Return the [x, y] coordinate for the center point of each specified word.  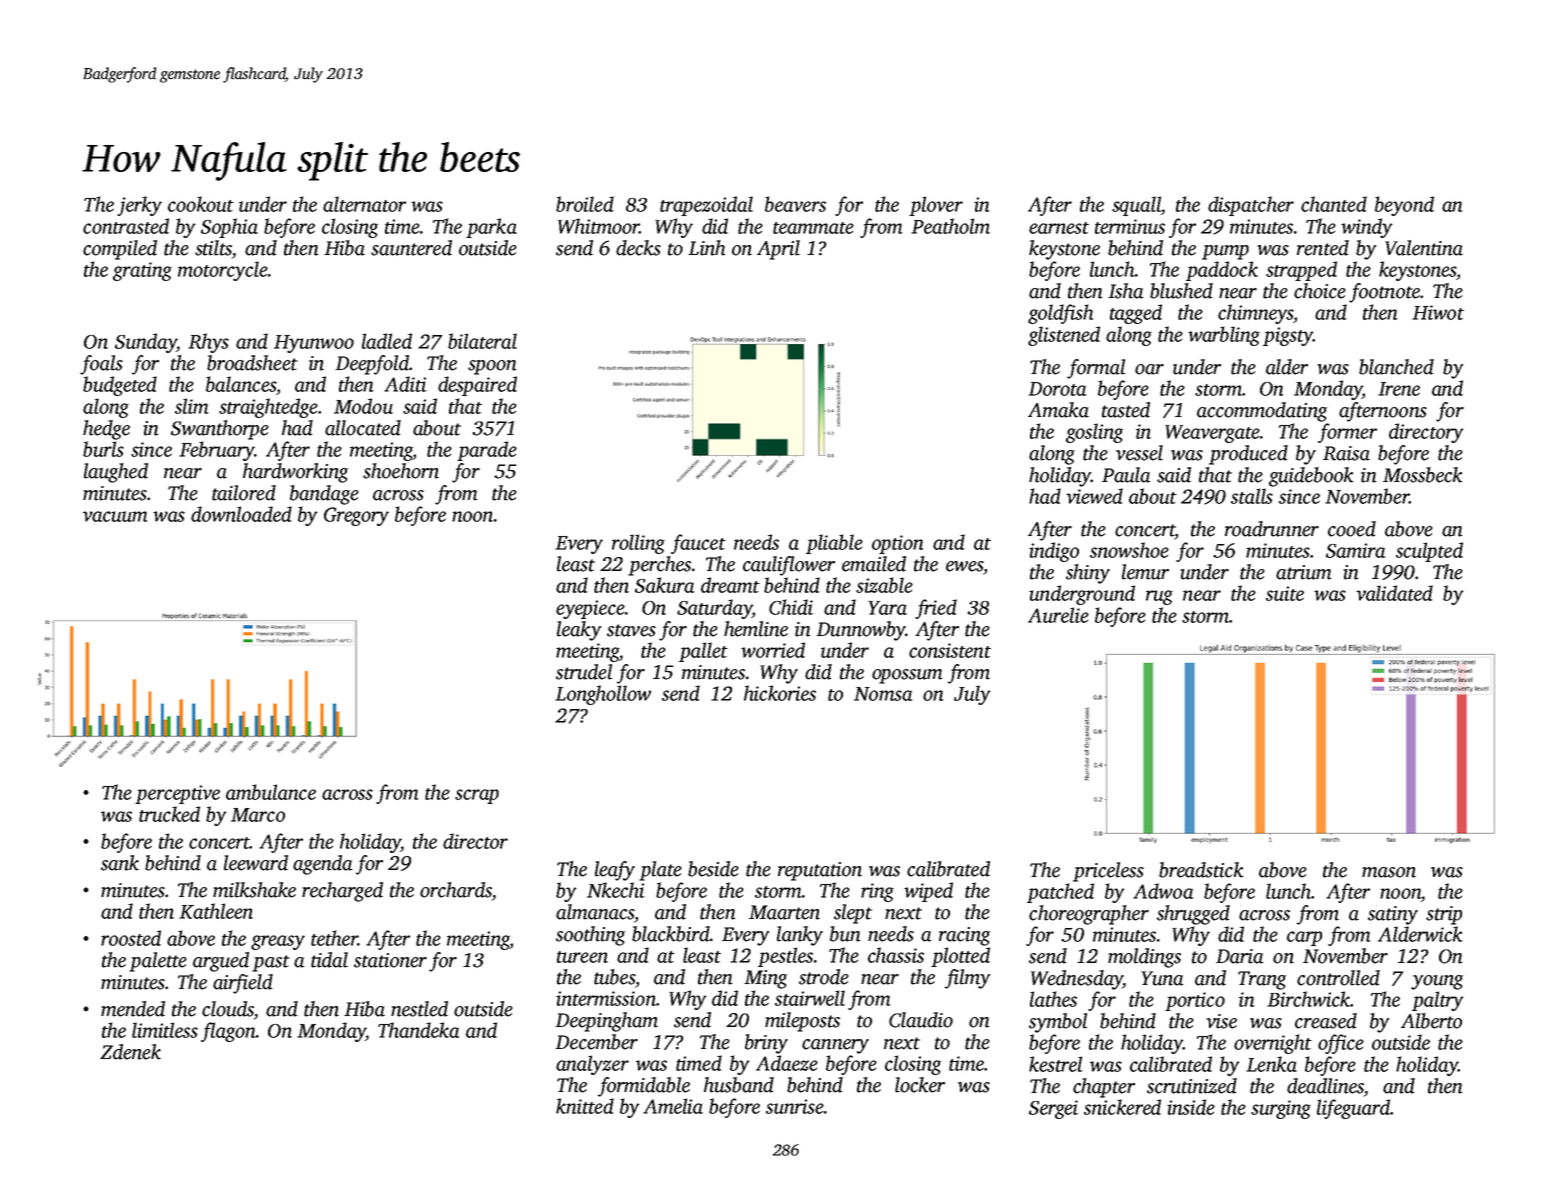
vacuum [115, 516]
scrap [477, 796]
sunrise [795, 1106]
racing [964, 936]
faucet [698, 544]
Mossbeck [1423, 475]
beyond [1404, 206]
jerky [139, 206]
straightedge [268, 408]
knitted [585, 1106]
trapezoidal [706, 206]
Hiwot [1438, 312]
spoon [492, 367]
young [1437, 982]
